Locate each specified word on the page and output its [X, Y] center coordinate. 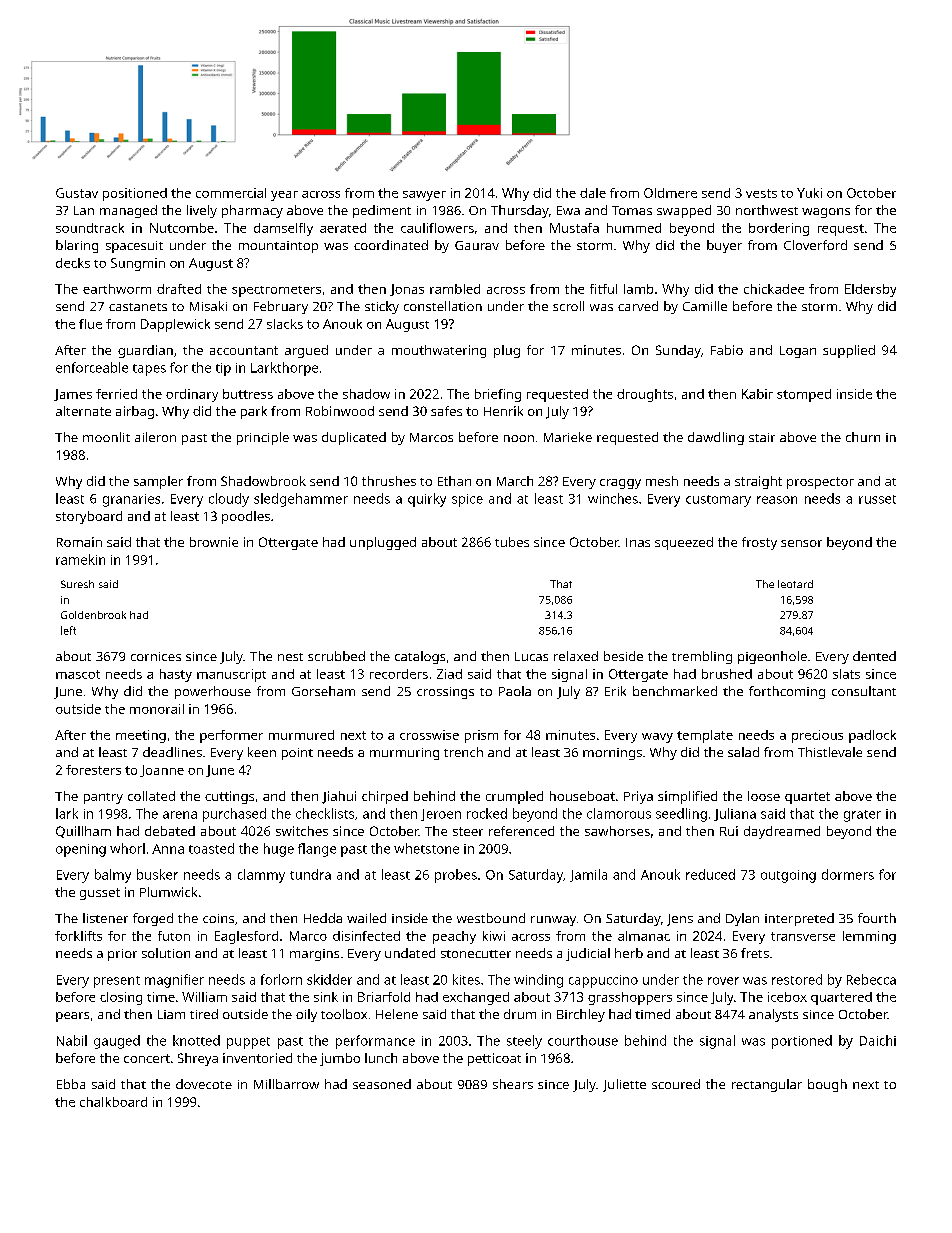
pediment [382, 211]
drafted [179, 289]
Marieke [568, 437]
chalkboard [113, 1102]
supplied [849, 351]
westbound [491, 918]
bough [827, 1085]
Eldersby [870, 290]
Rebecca [871, 979]
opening [81, 850]
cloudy [229, 500]
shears [513, 1084]
